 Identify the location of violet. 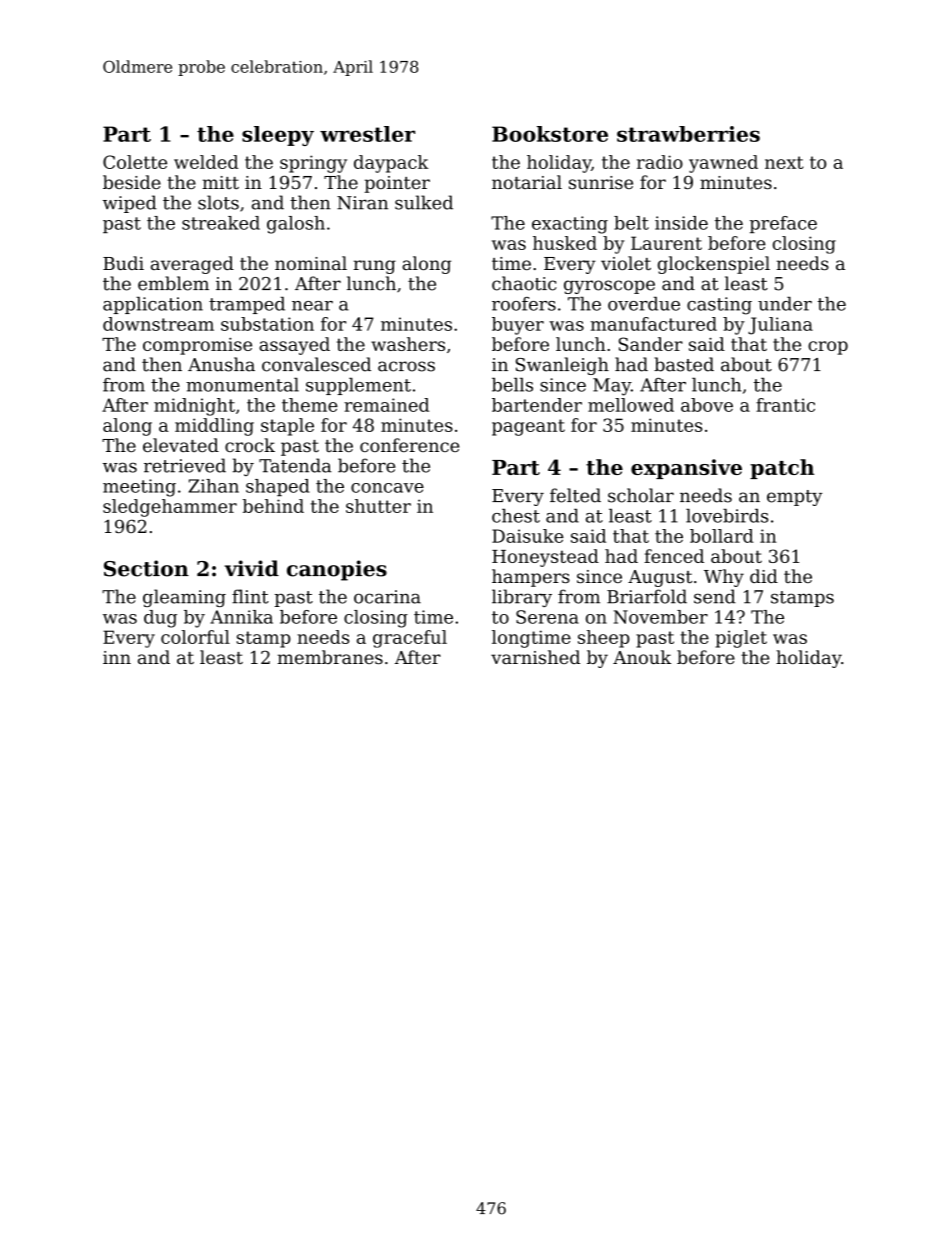
(626, 263).
